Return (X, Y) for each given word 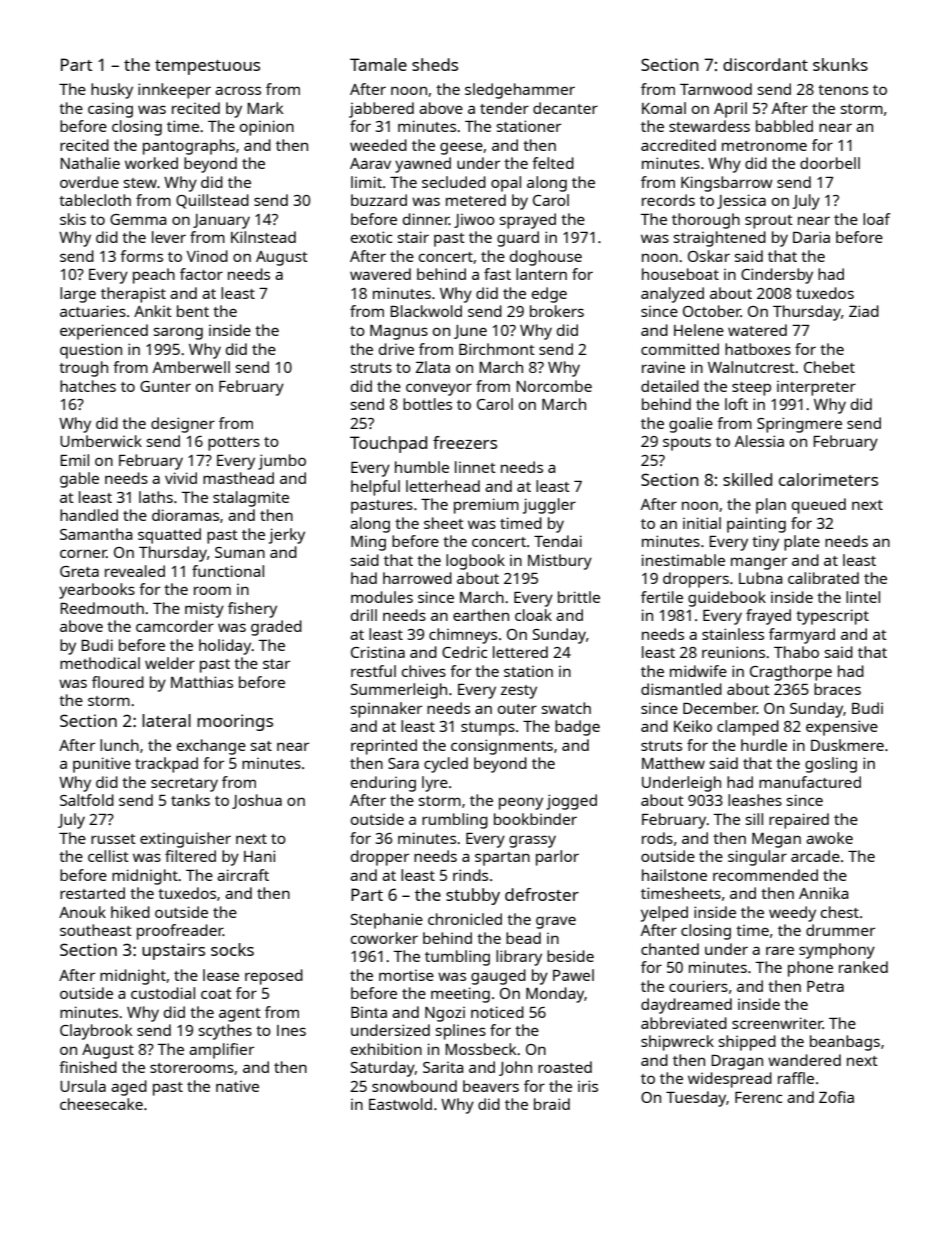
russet (113, 839)
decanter (565, 108)
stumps (488, 729)
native (237, 1086)
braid (552, 1104)
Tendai (558, 541)
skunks (840, 64)
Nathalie (90, 163)
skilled (747, 479)
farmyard (802, 636)
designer (183, 425)
